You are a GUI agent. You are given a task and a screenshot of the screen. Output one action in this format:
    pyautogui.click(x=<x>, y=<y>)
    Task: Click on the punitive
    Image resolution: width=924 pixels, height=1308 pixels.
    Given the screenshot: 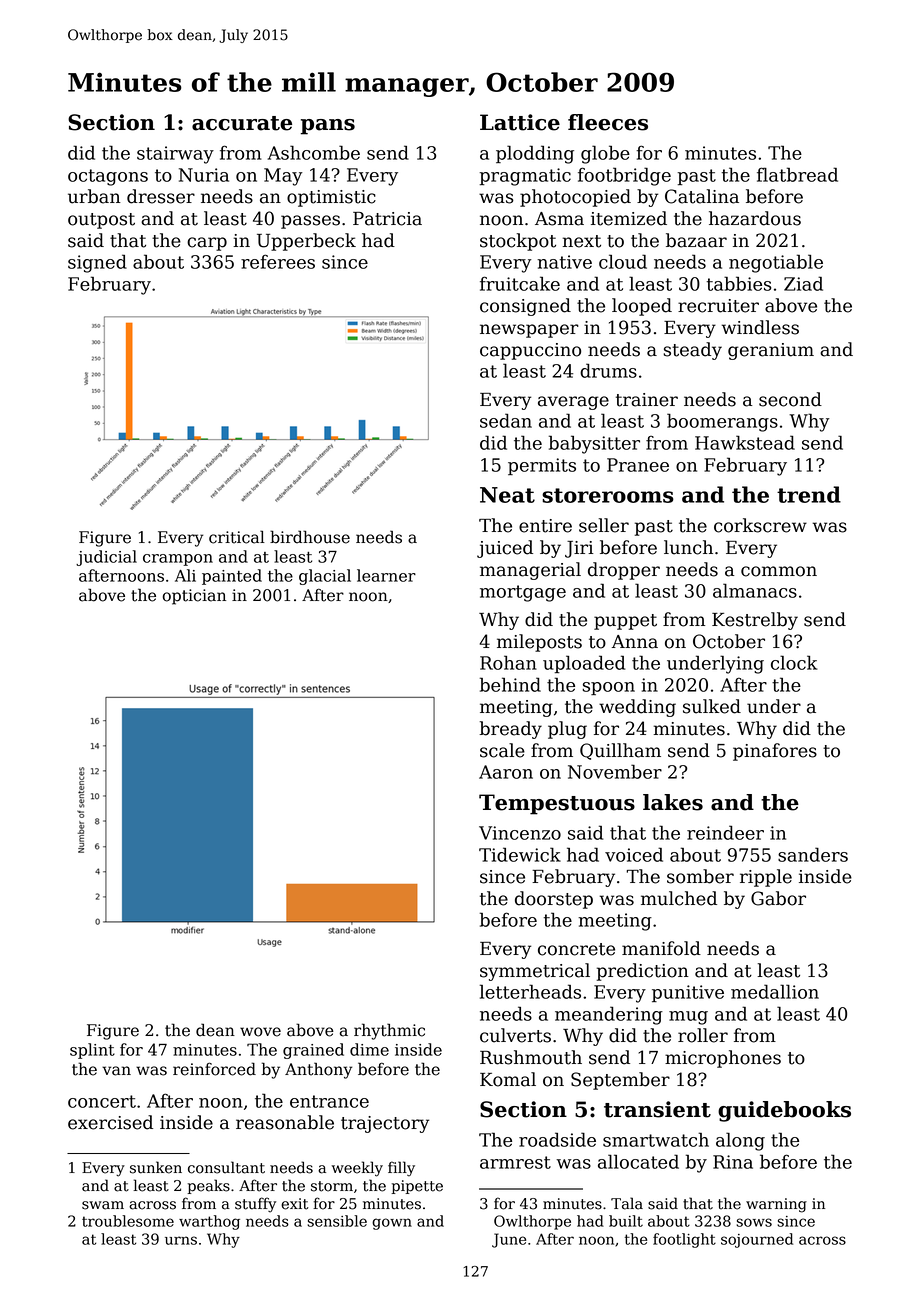 What is the action you would take?
    pyautogui.click(x=688, y=993)
